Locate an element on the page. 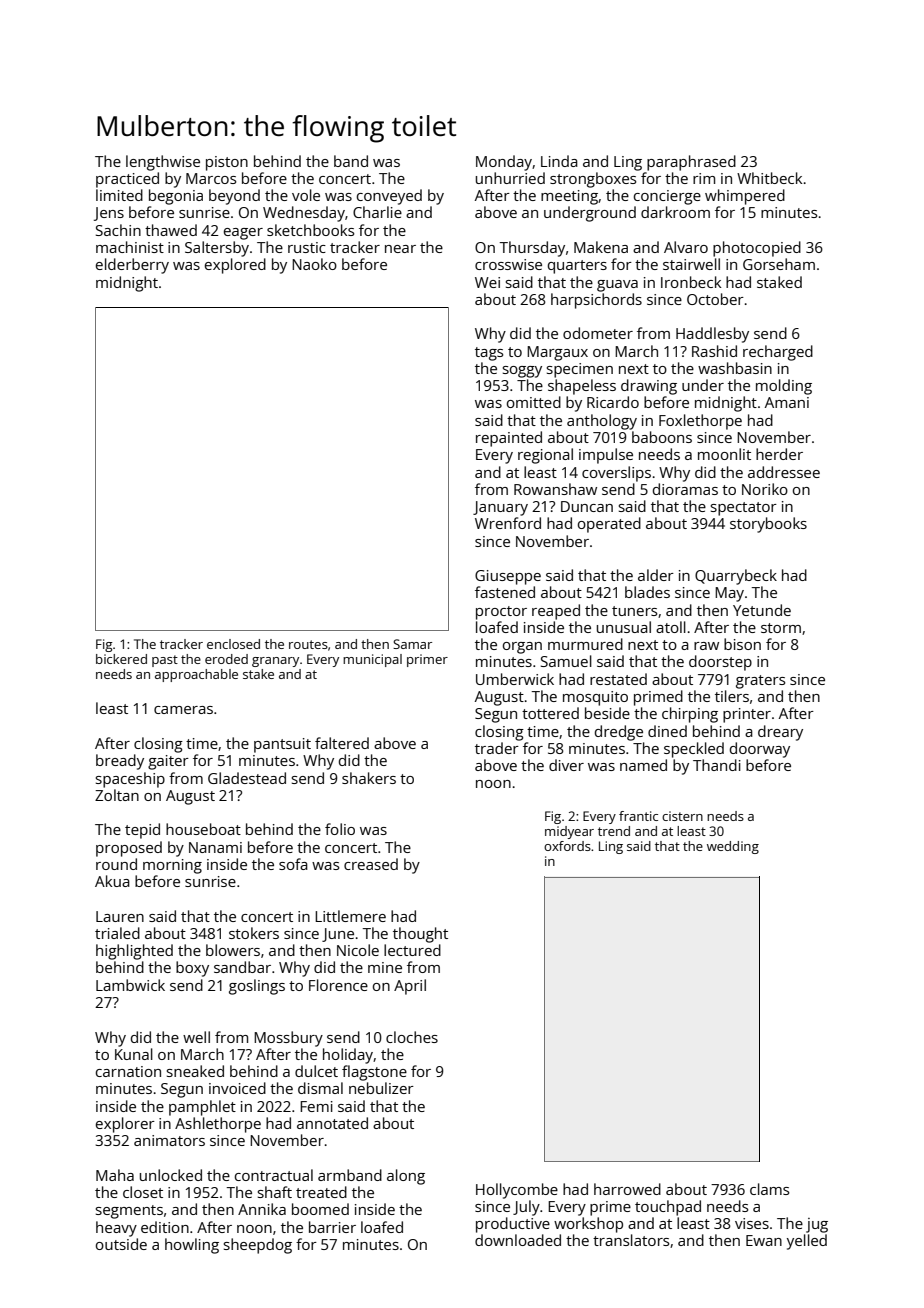  January is located at coordinates (500, 508).
